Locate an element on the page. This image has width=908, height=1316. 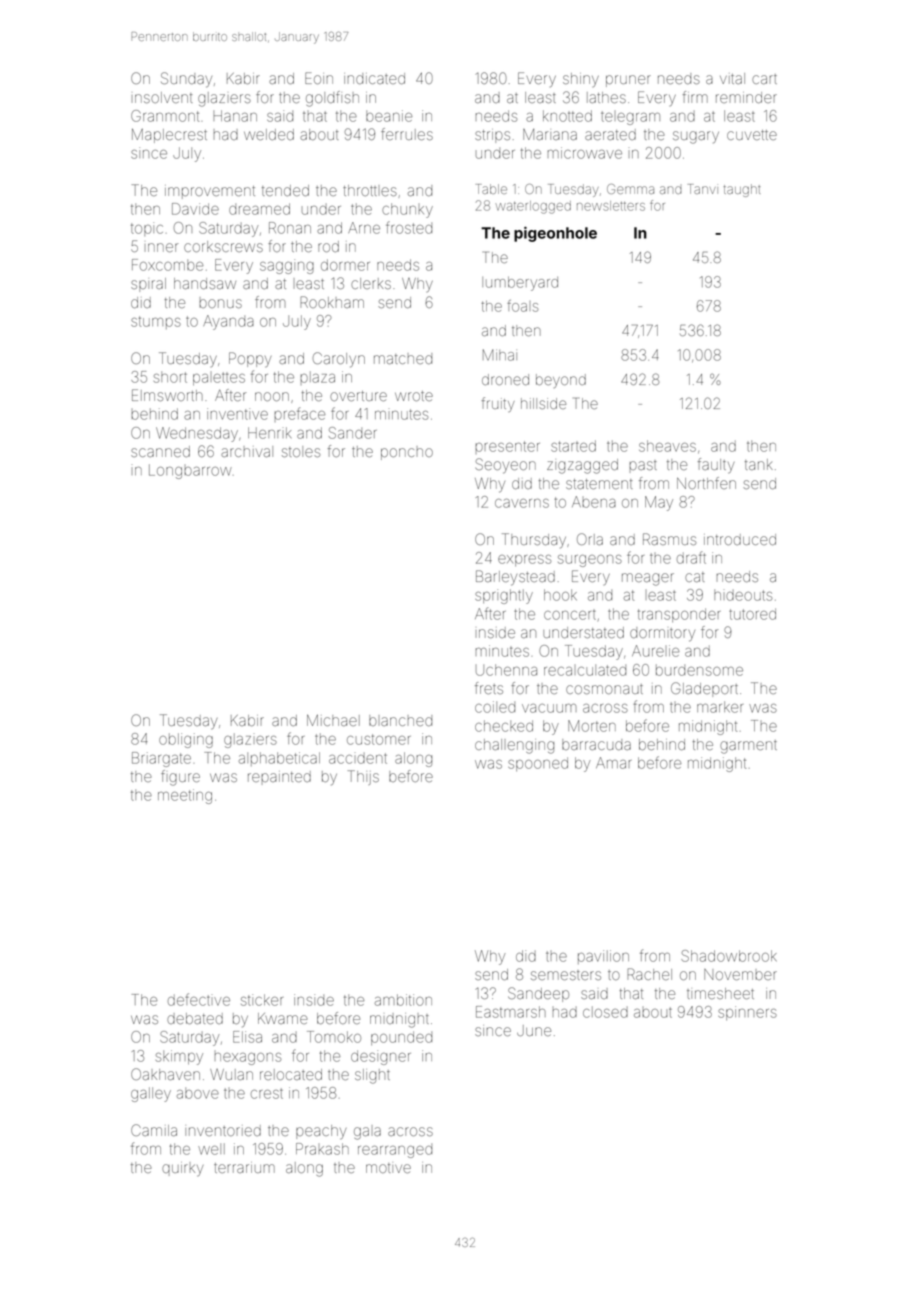
motive is located at coordinates (388, 1168).
